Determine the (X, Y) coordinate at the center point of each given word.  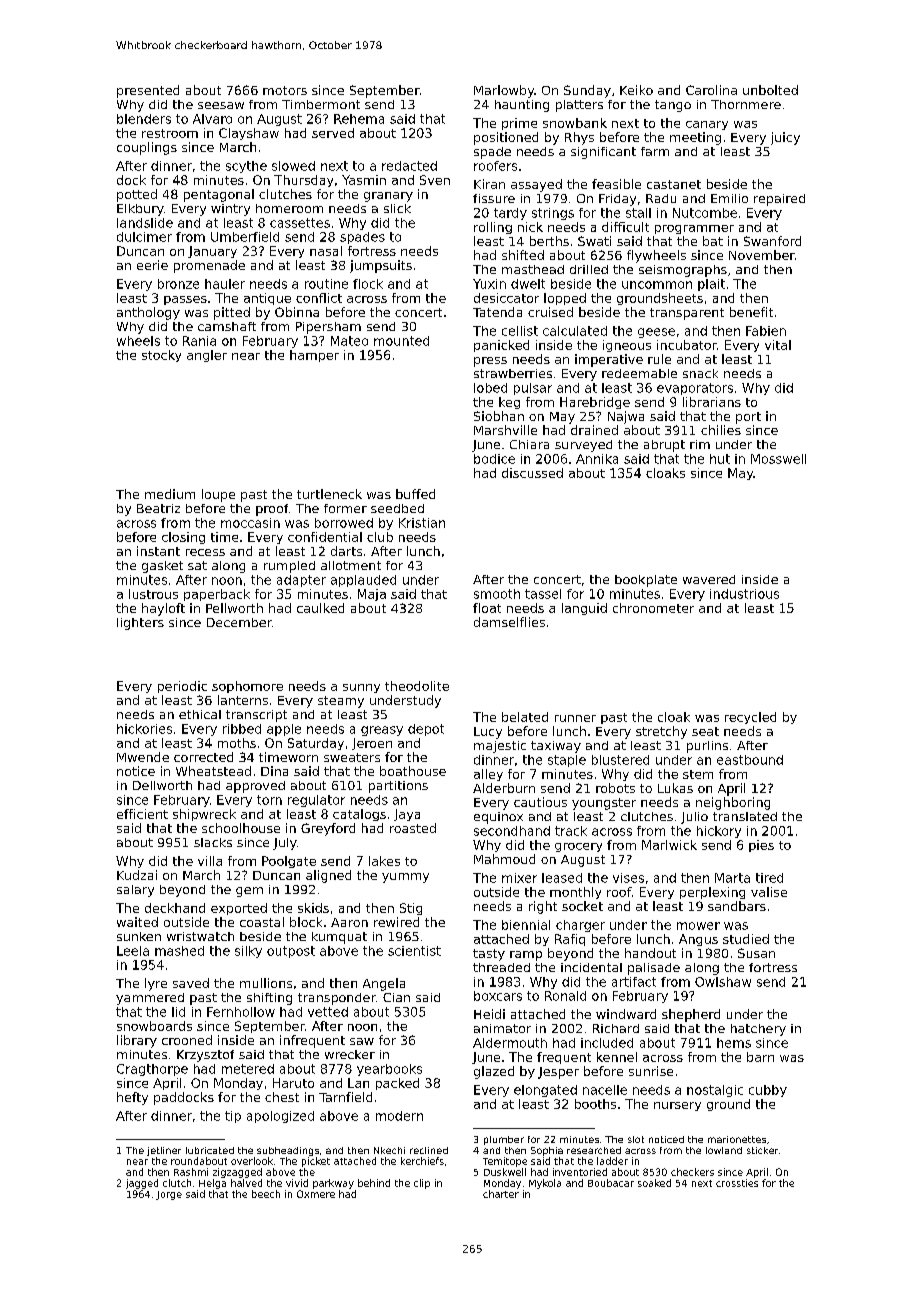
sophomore (247, 687)
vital (778, 345)
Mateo (349, 341)
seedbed (397, 508)
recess (205, 552)
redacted (409, 166)
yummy (405, 878)
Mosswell (778, 459)
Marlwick (669, 845)
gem (249, 892)
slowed (293, 166)
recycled (750, 718)
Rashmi (191, 1172)
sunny (361, 688)
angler (207, 356)
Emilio (729, 198)
